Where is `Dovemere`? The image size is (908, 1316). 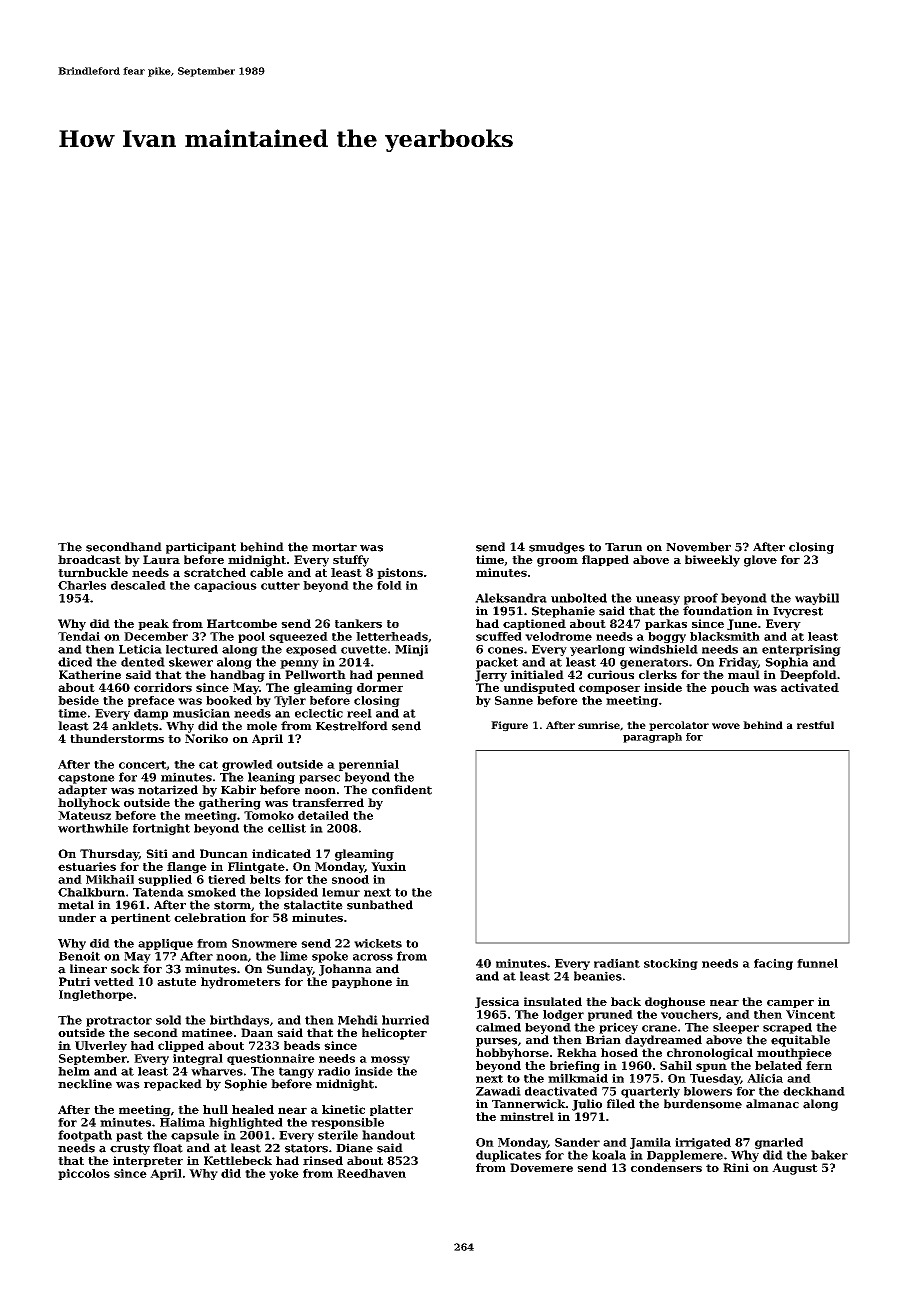
Dovemere is located at coordinates (541, 1167).
